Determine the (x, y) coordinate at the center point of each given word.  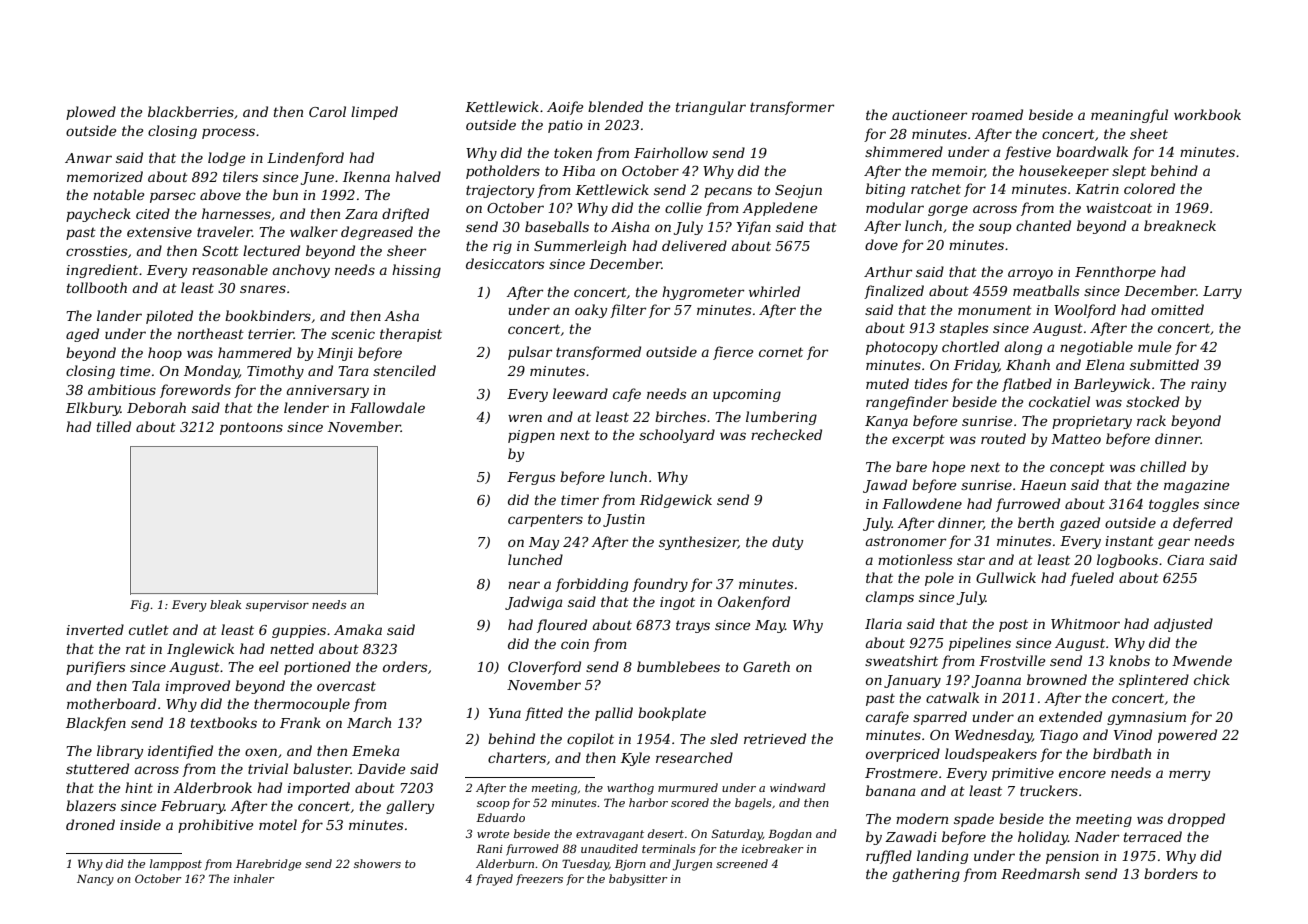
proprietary (1092, 422)
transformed (598, 353)
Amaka (358, 629)
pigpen (531, 436)
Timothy (275, 372)
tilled (114, 426)
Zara (361, 214)
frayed (494, 880)
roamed (997, 114)
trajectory (500, 191)
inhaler (254, 878)
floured (562, 626)
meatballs (1046, 290)
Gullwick (1006, 577)
